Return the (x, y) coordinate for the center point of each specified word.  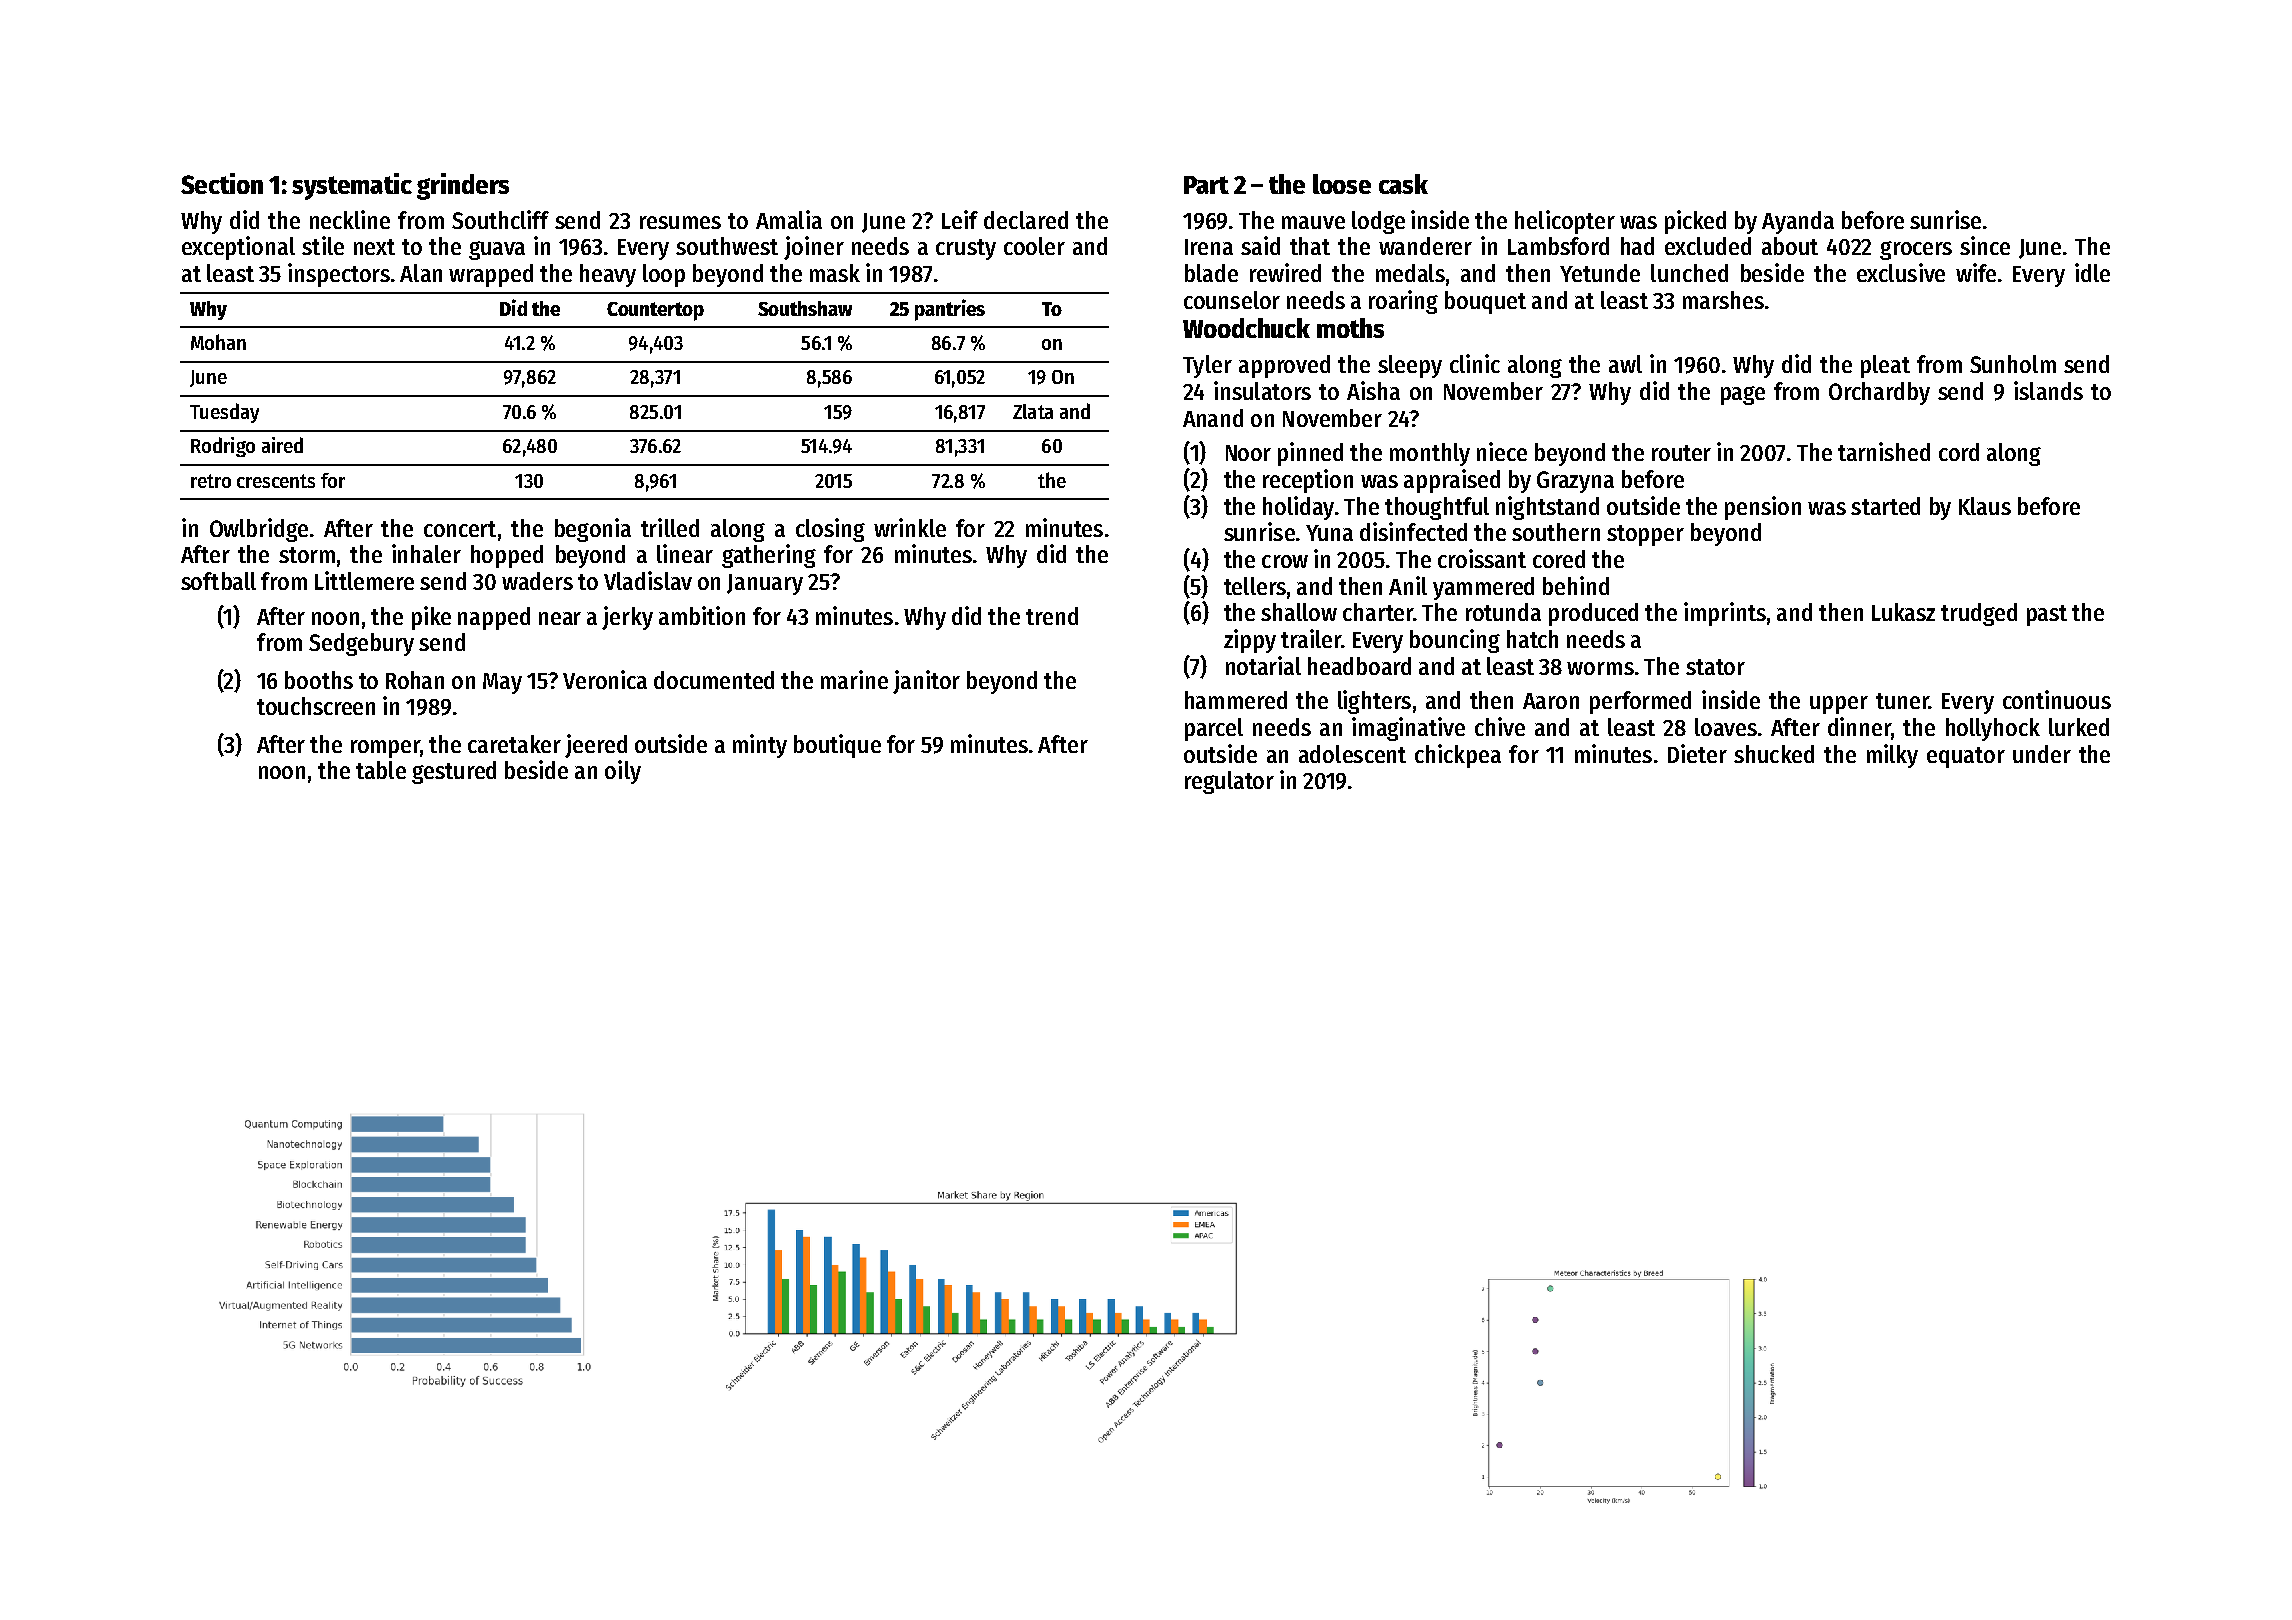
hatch (1532, 639)
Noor (1248, 453)
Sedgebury (361, 644)
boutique (837, 746)
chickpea (1458, 756)
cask (1403, 184)
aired (282, 445)
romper (385, 749)
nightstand (1547, 508)
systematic (352, 186)
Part (1206, 185)
